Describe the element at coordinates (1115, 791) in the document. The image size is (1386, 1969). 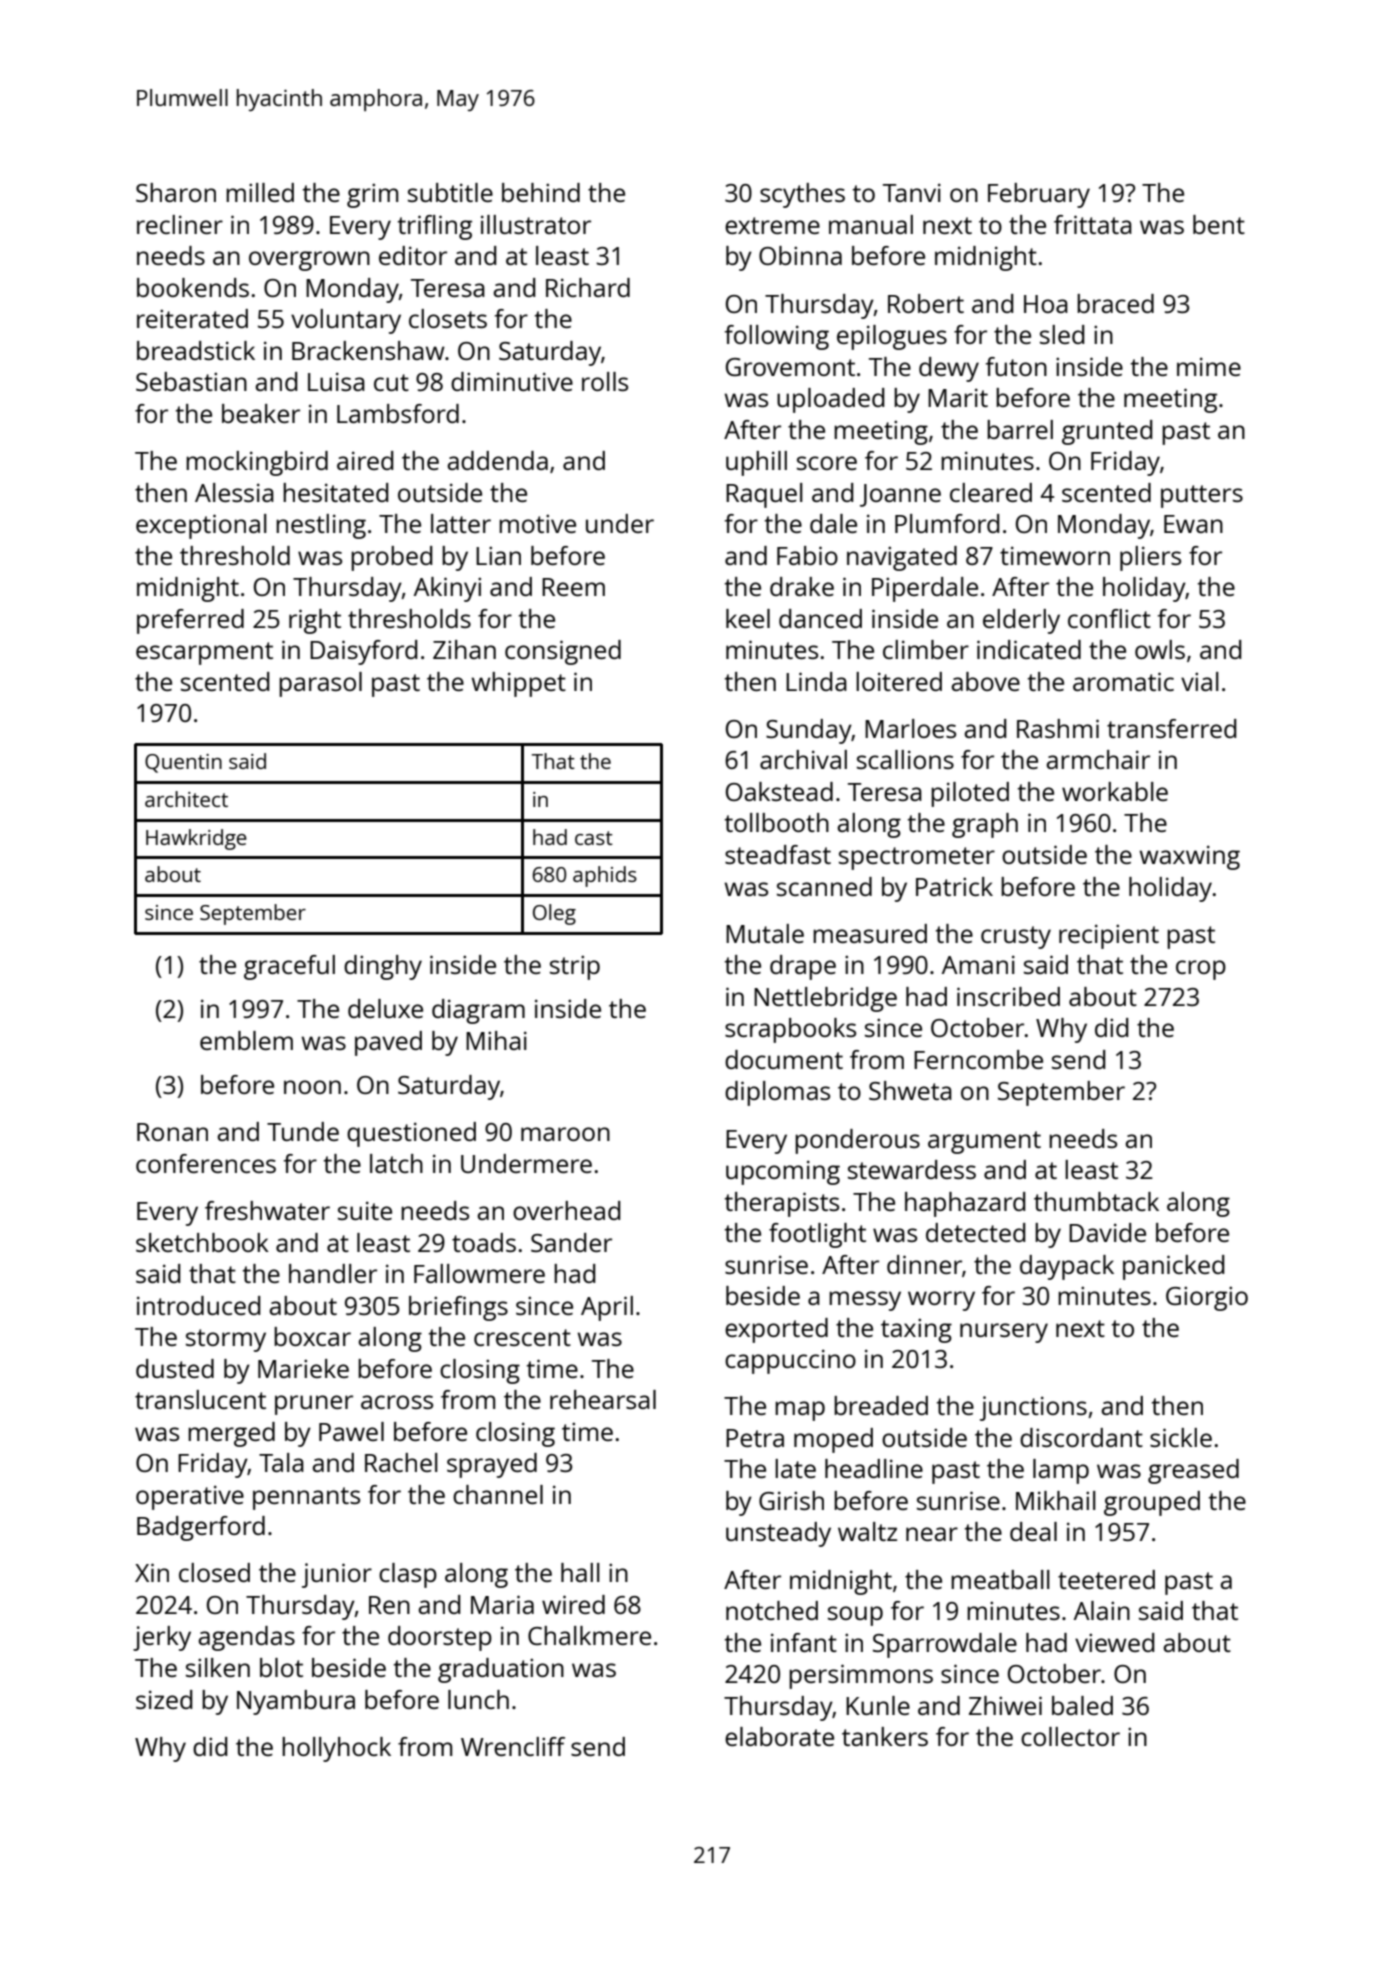
I see `workable` at that location.
